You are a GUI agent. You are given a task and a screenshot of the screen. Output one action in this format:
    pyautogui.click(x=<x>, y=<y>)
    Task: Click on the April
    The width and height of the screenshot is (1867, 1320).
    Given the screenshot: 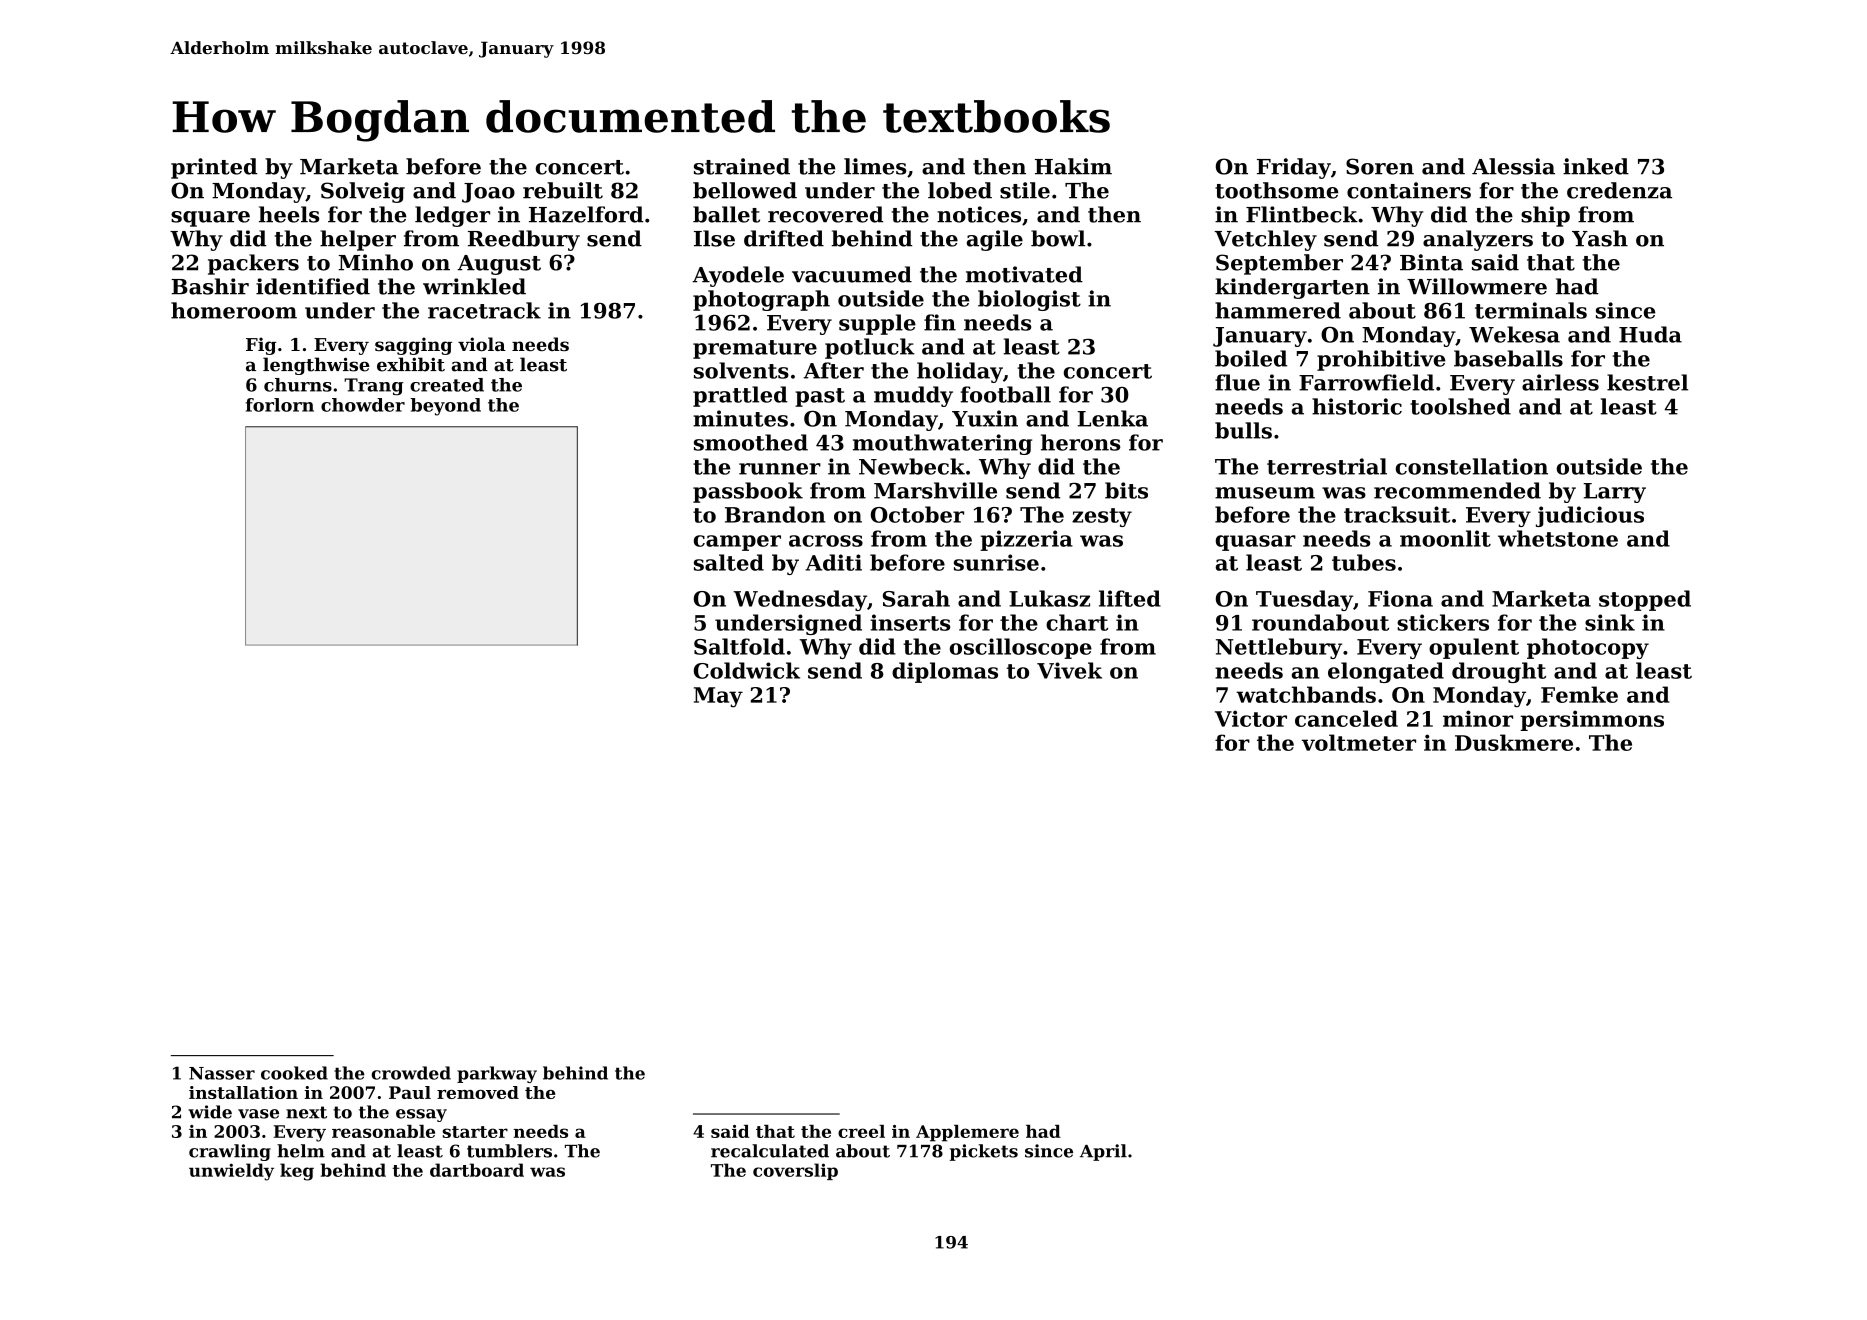 What is the action you would take?
    pyautogui.click(x=1103, y=1152)
